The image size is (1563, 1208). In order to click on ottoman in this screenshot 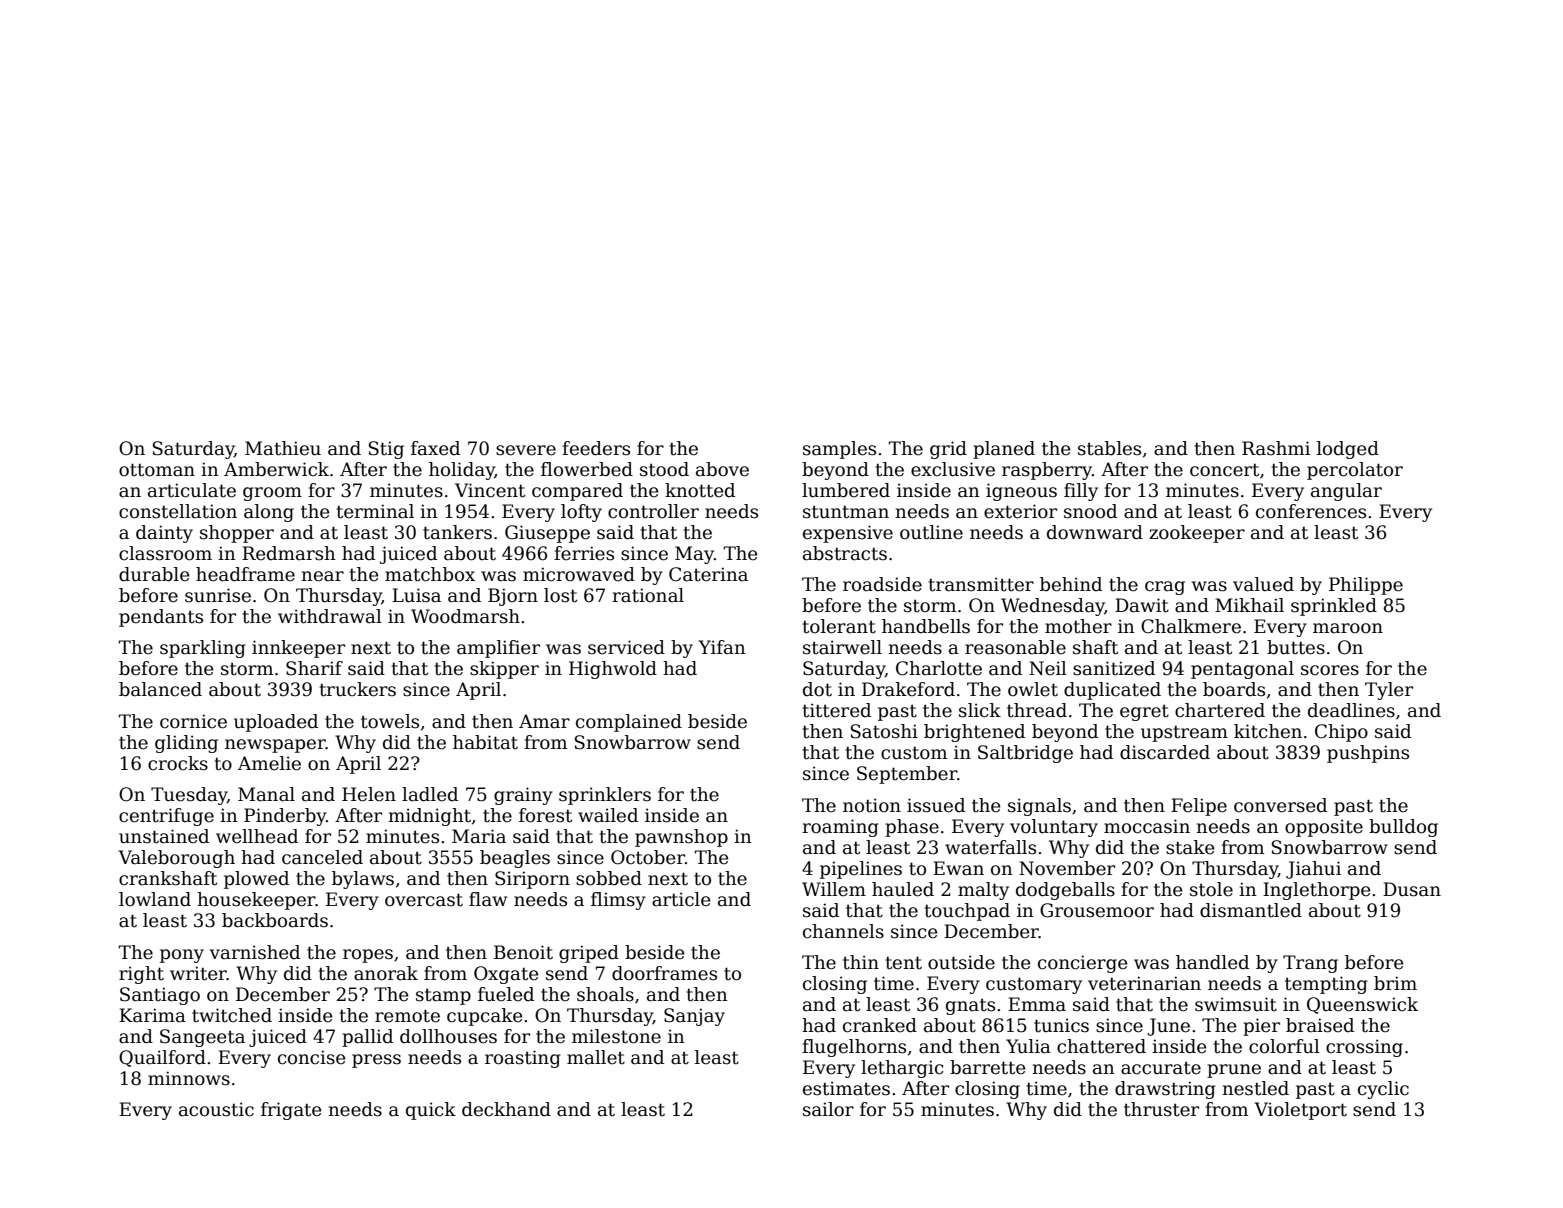, I will do `click(157, 470)`.
